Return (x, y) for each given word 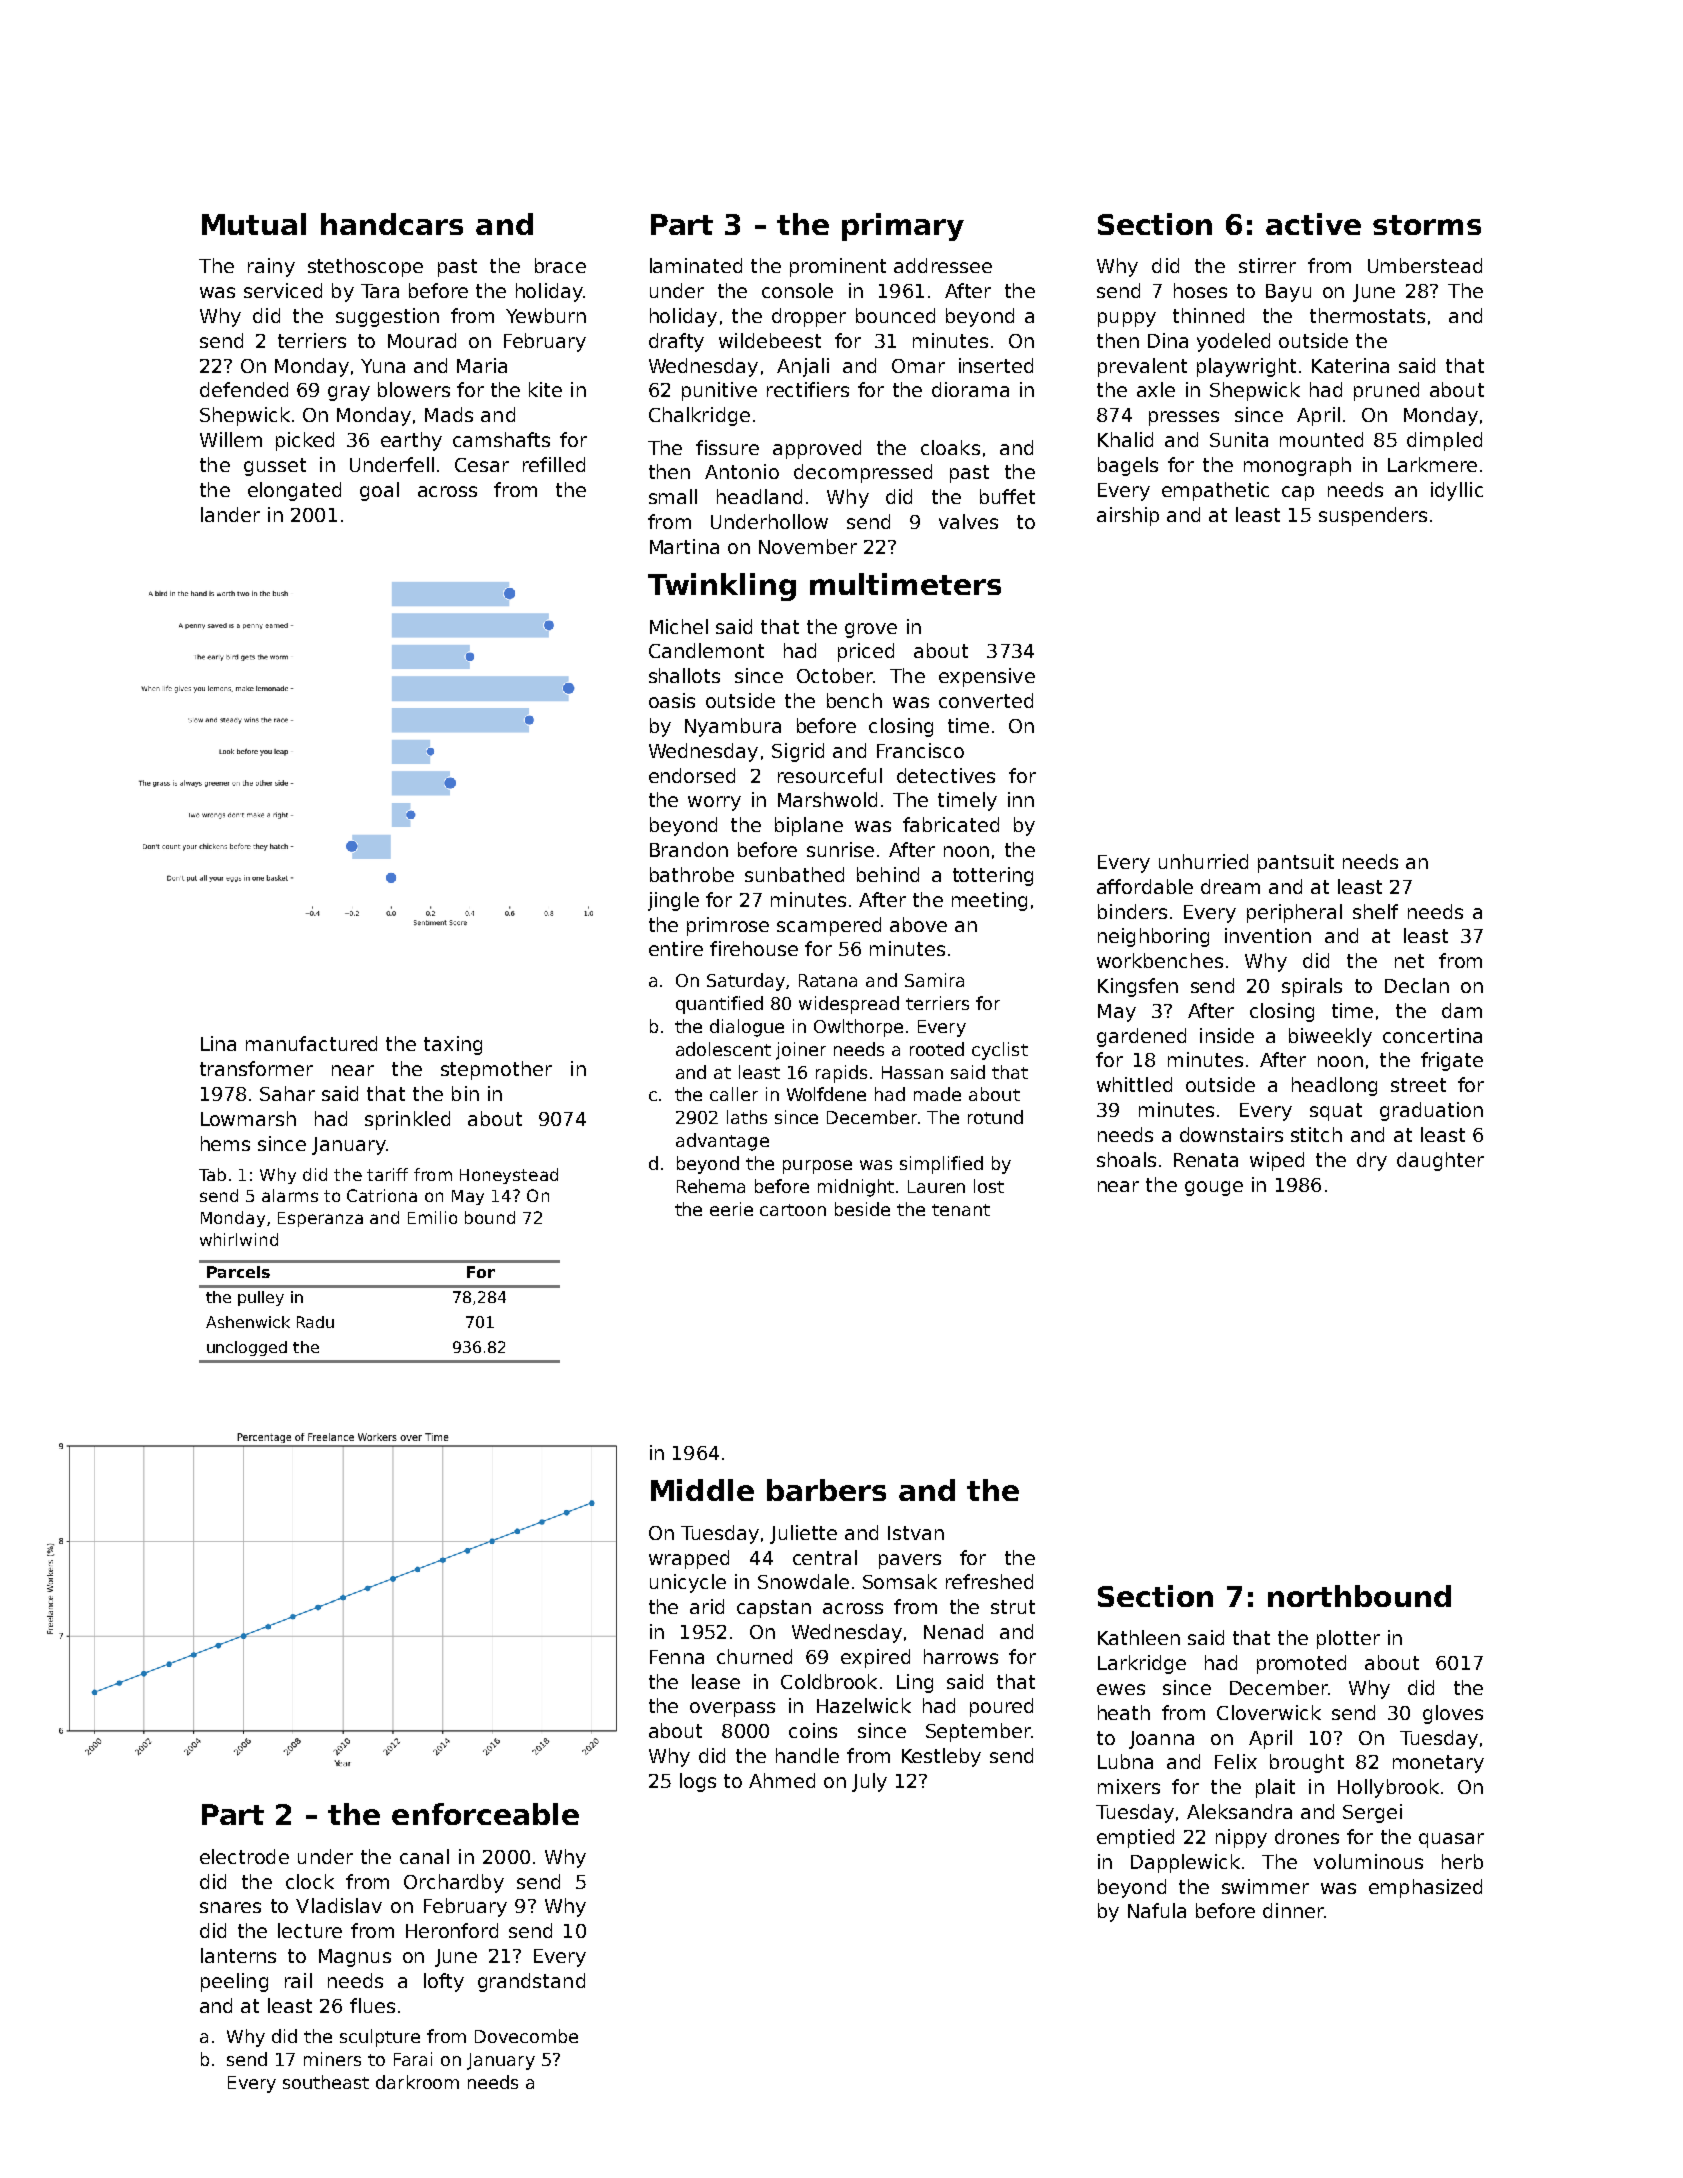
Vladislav (339, 1905)
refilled (554, 464)
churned (754, 1656)
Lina (218, 1043)
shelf (1375, 911)
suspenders (1373, 516)
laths (747, 1117)
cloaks (950, 447)
